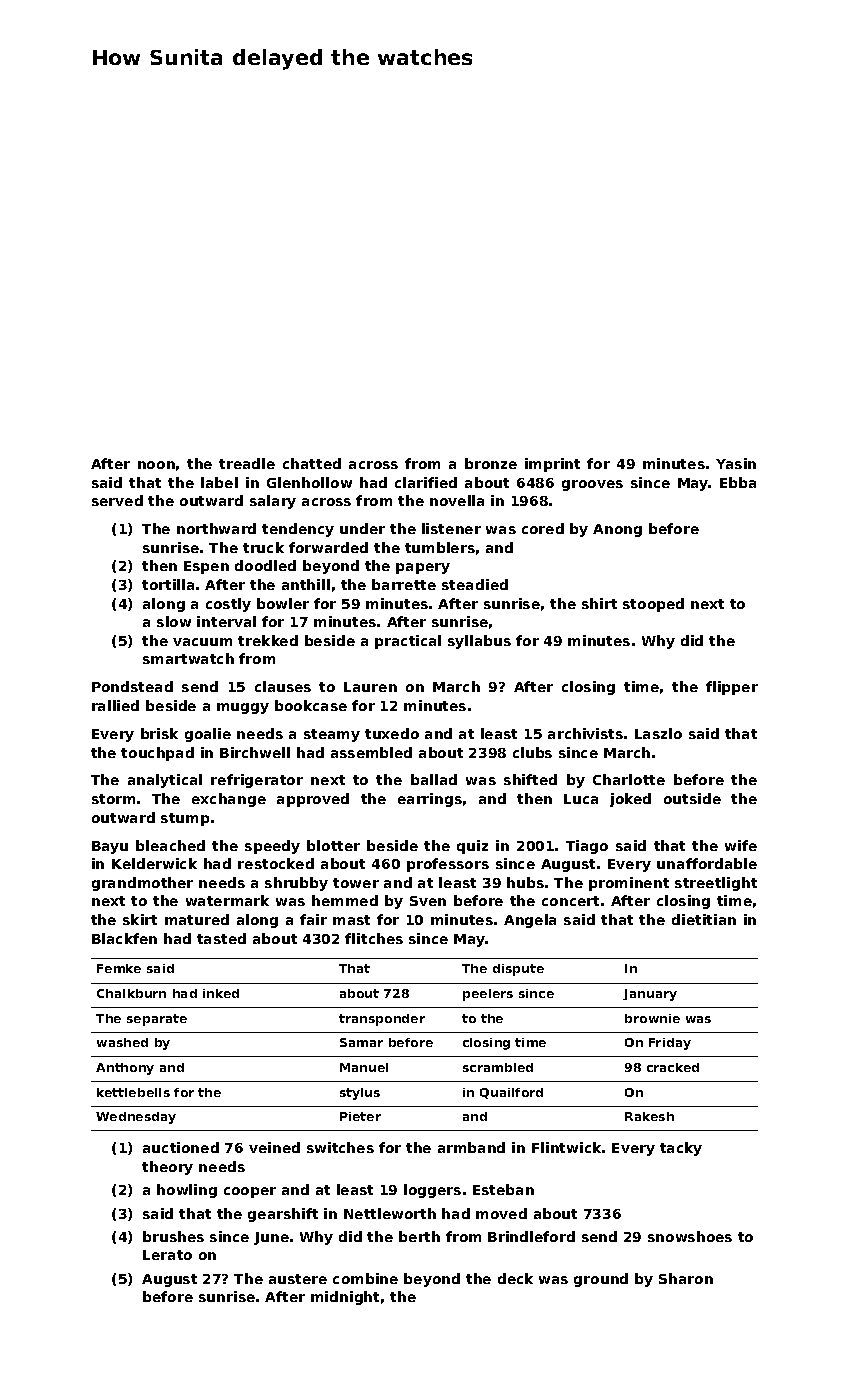 This document has height=1400, width=849. What do you see at coordinates (736, 463) in the document?
I see `Yasin` at bounding box center [736, 463].
